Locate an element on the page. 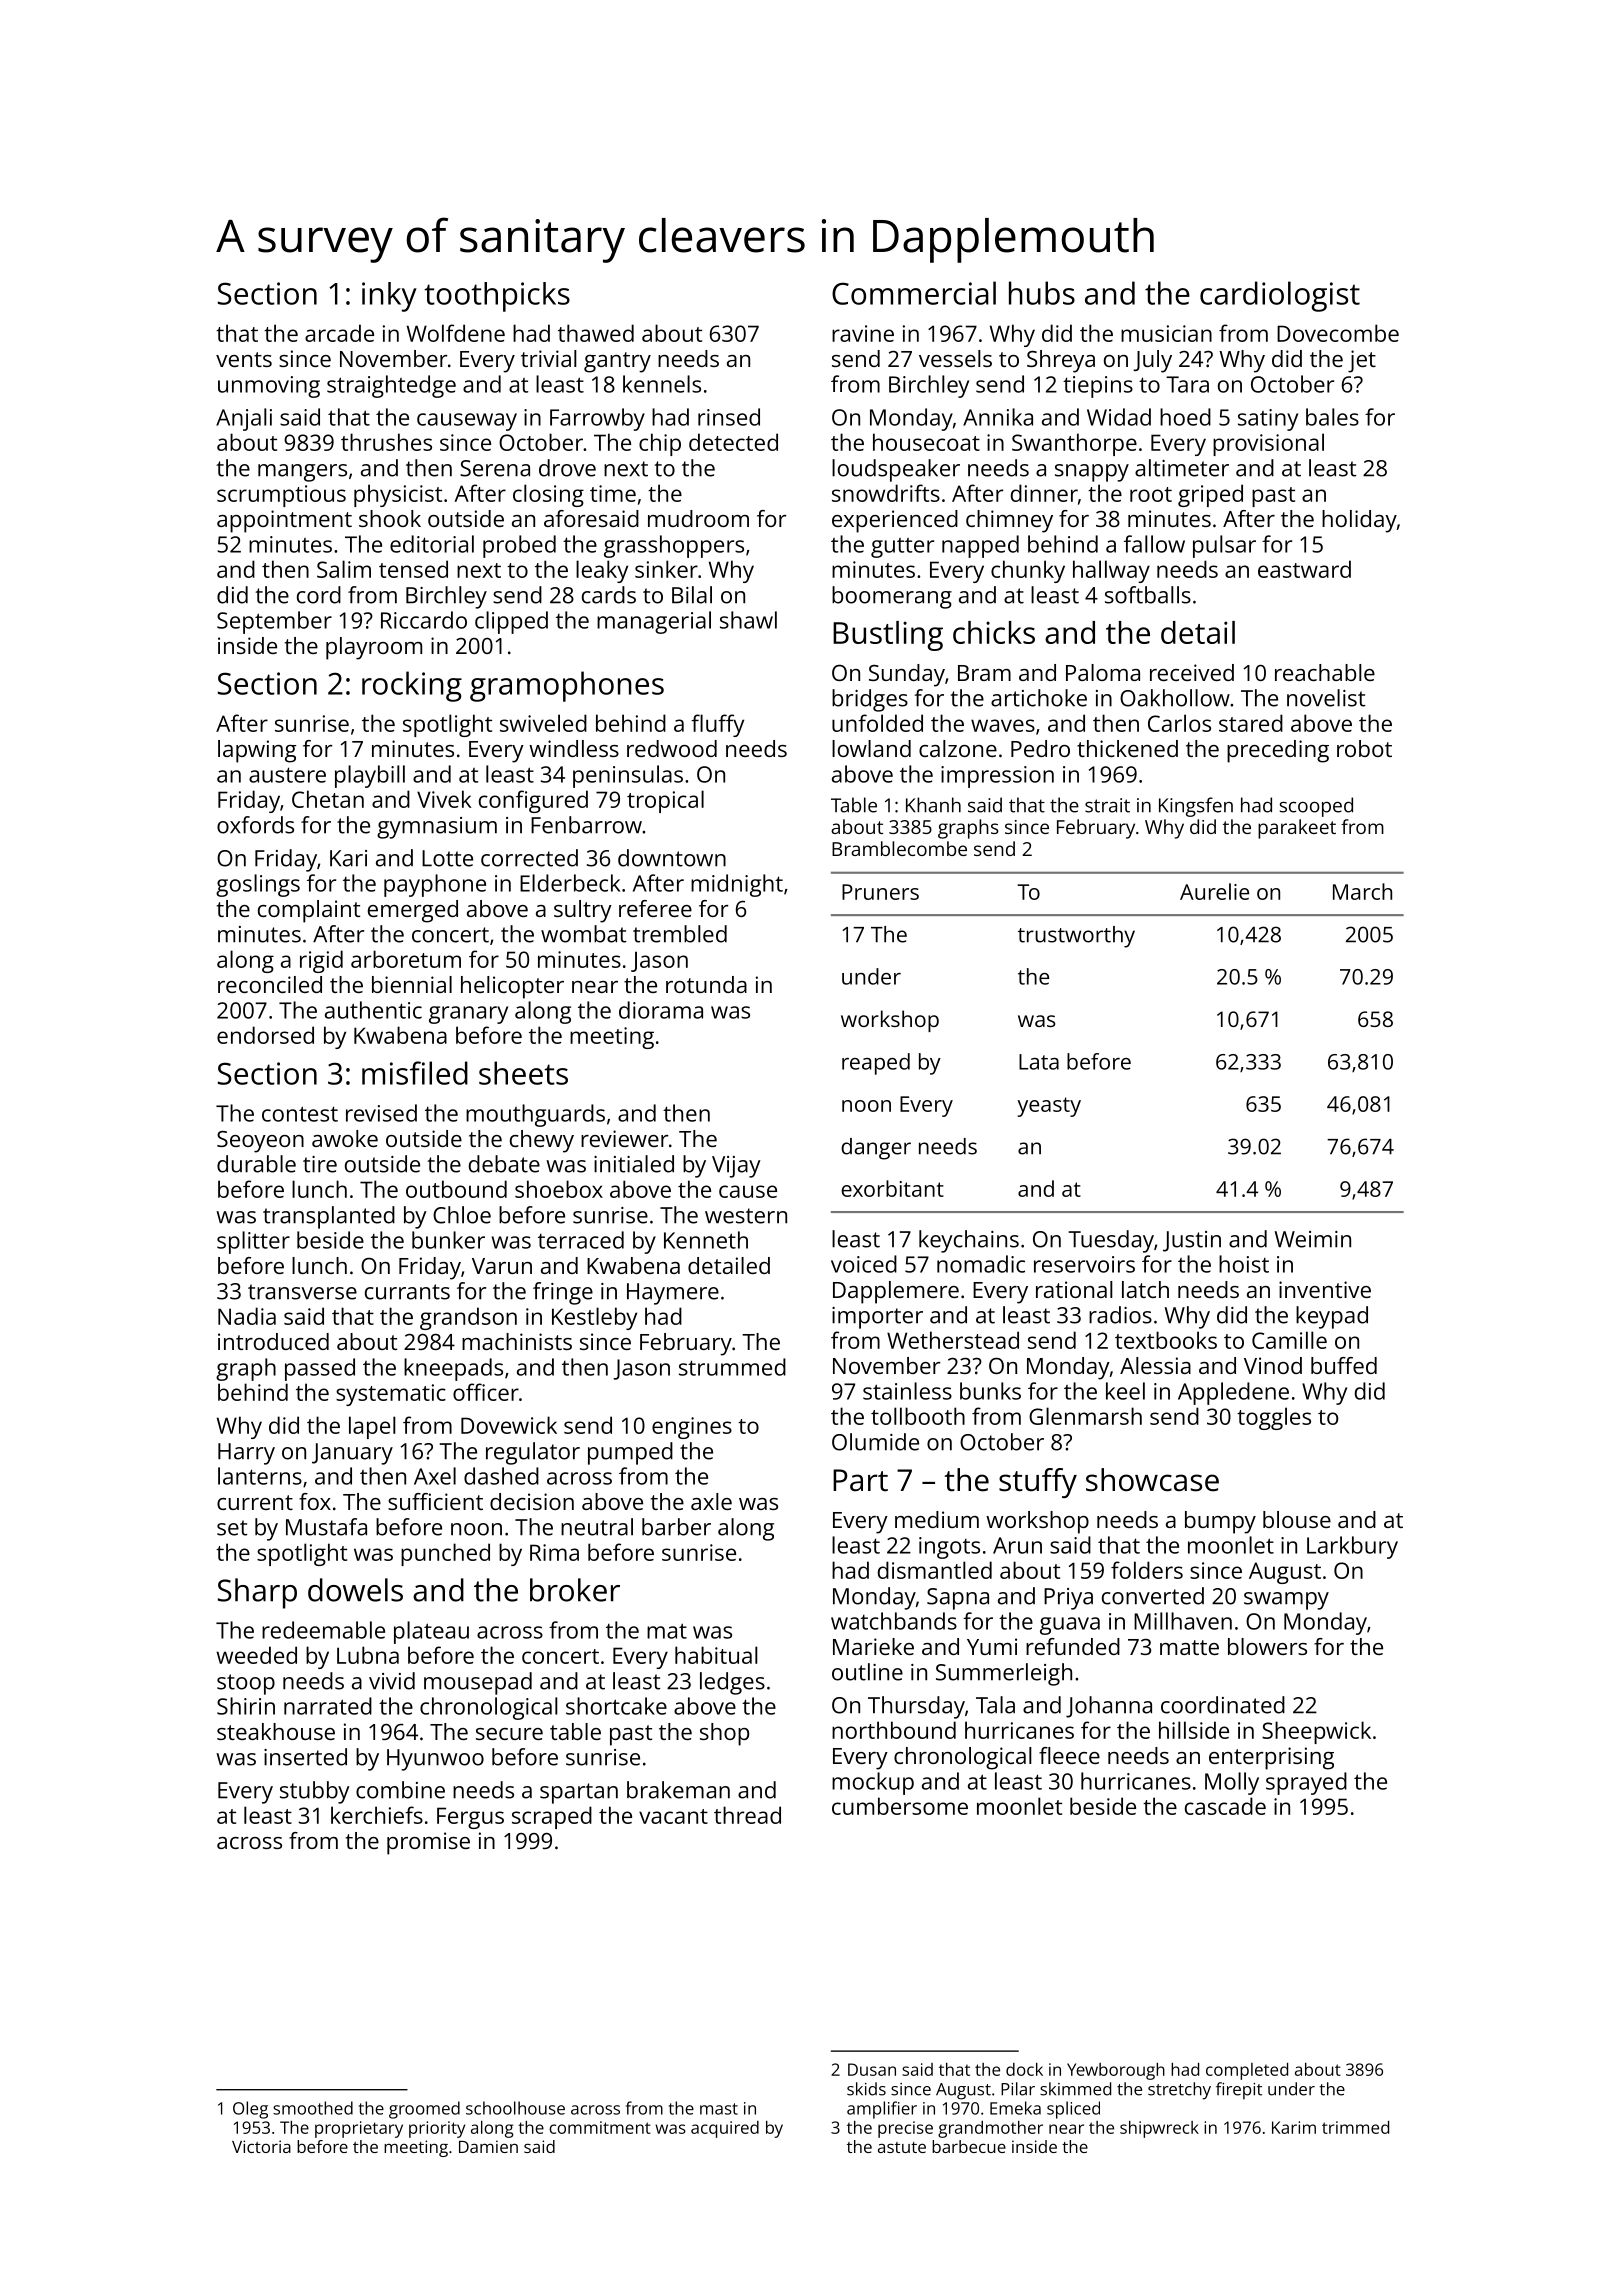 This document has height=2292, width=1620. set is located at coordinates (232, 1528).
